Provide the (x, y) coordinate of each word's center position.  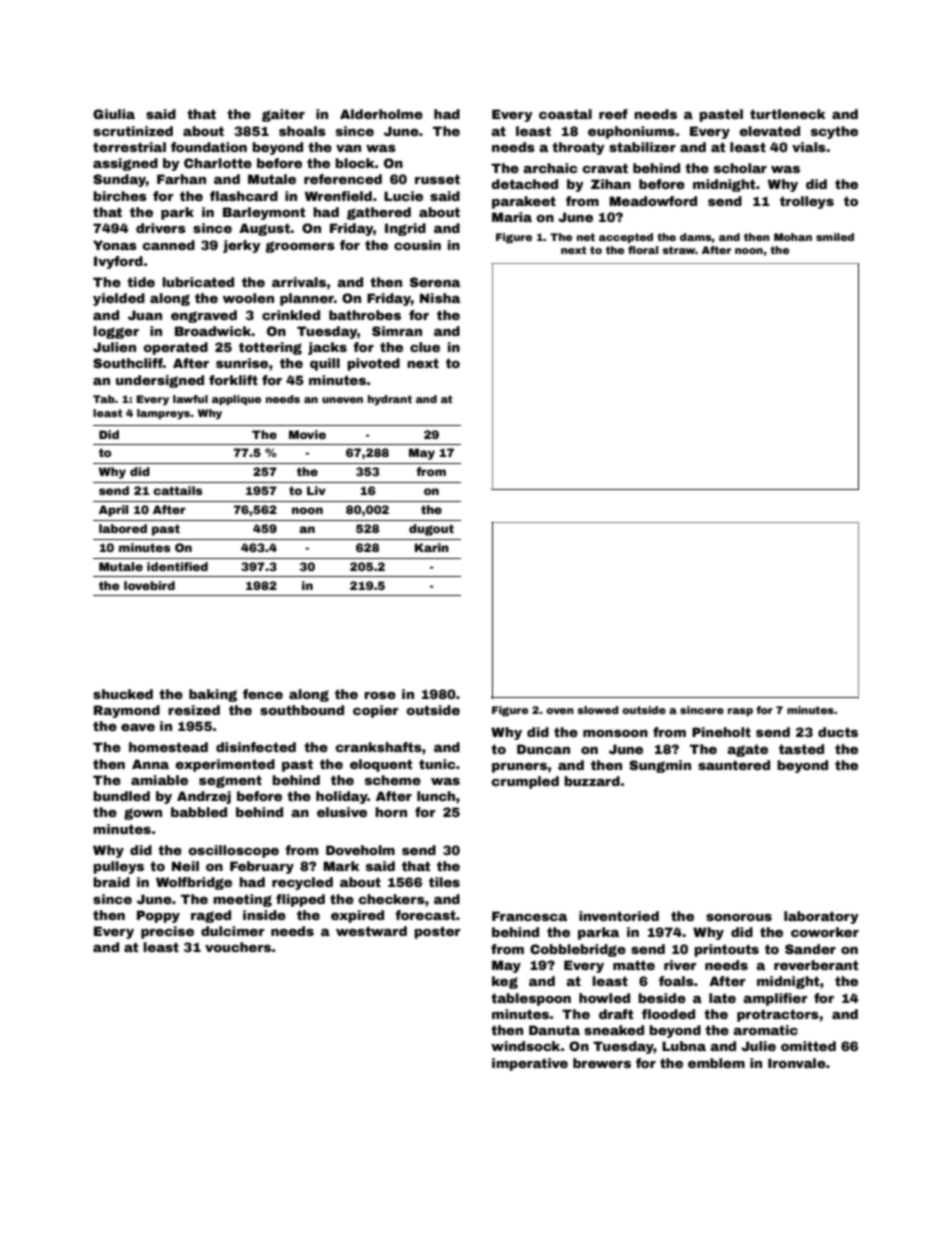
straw (679, 250)
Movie (307, 434)
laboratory (821, 917)
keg (505, 982)
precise (167, 932)
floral (643, 250)
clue (425, 347)
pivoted (373, 364)
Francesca (529, 916)
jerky (242, 246)
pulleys (118, 867)
